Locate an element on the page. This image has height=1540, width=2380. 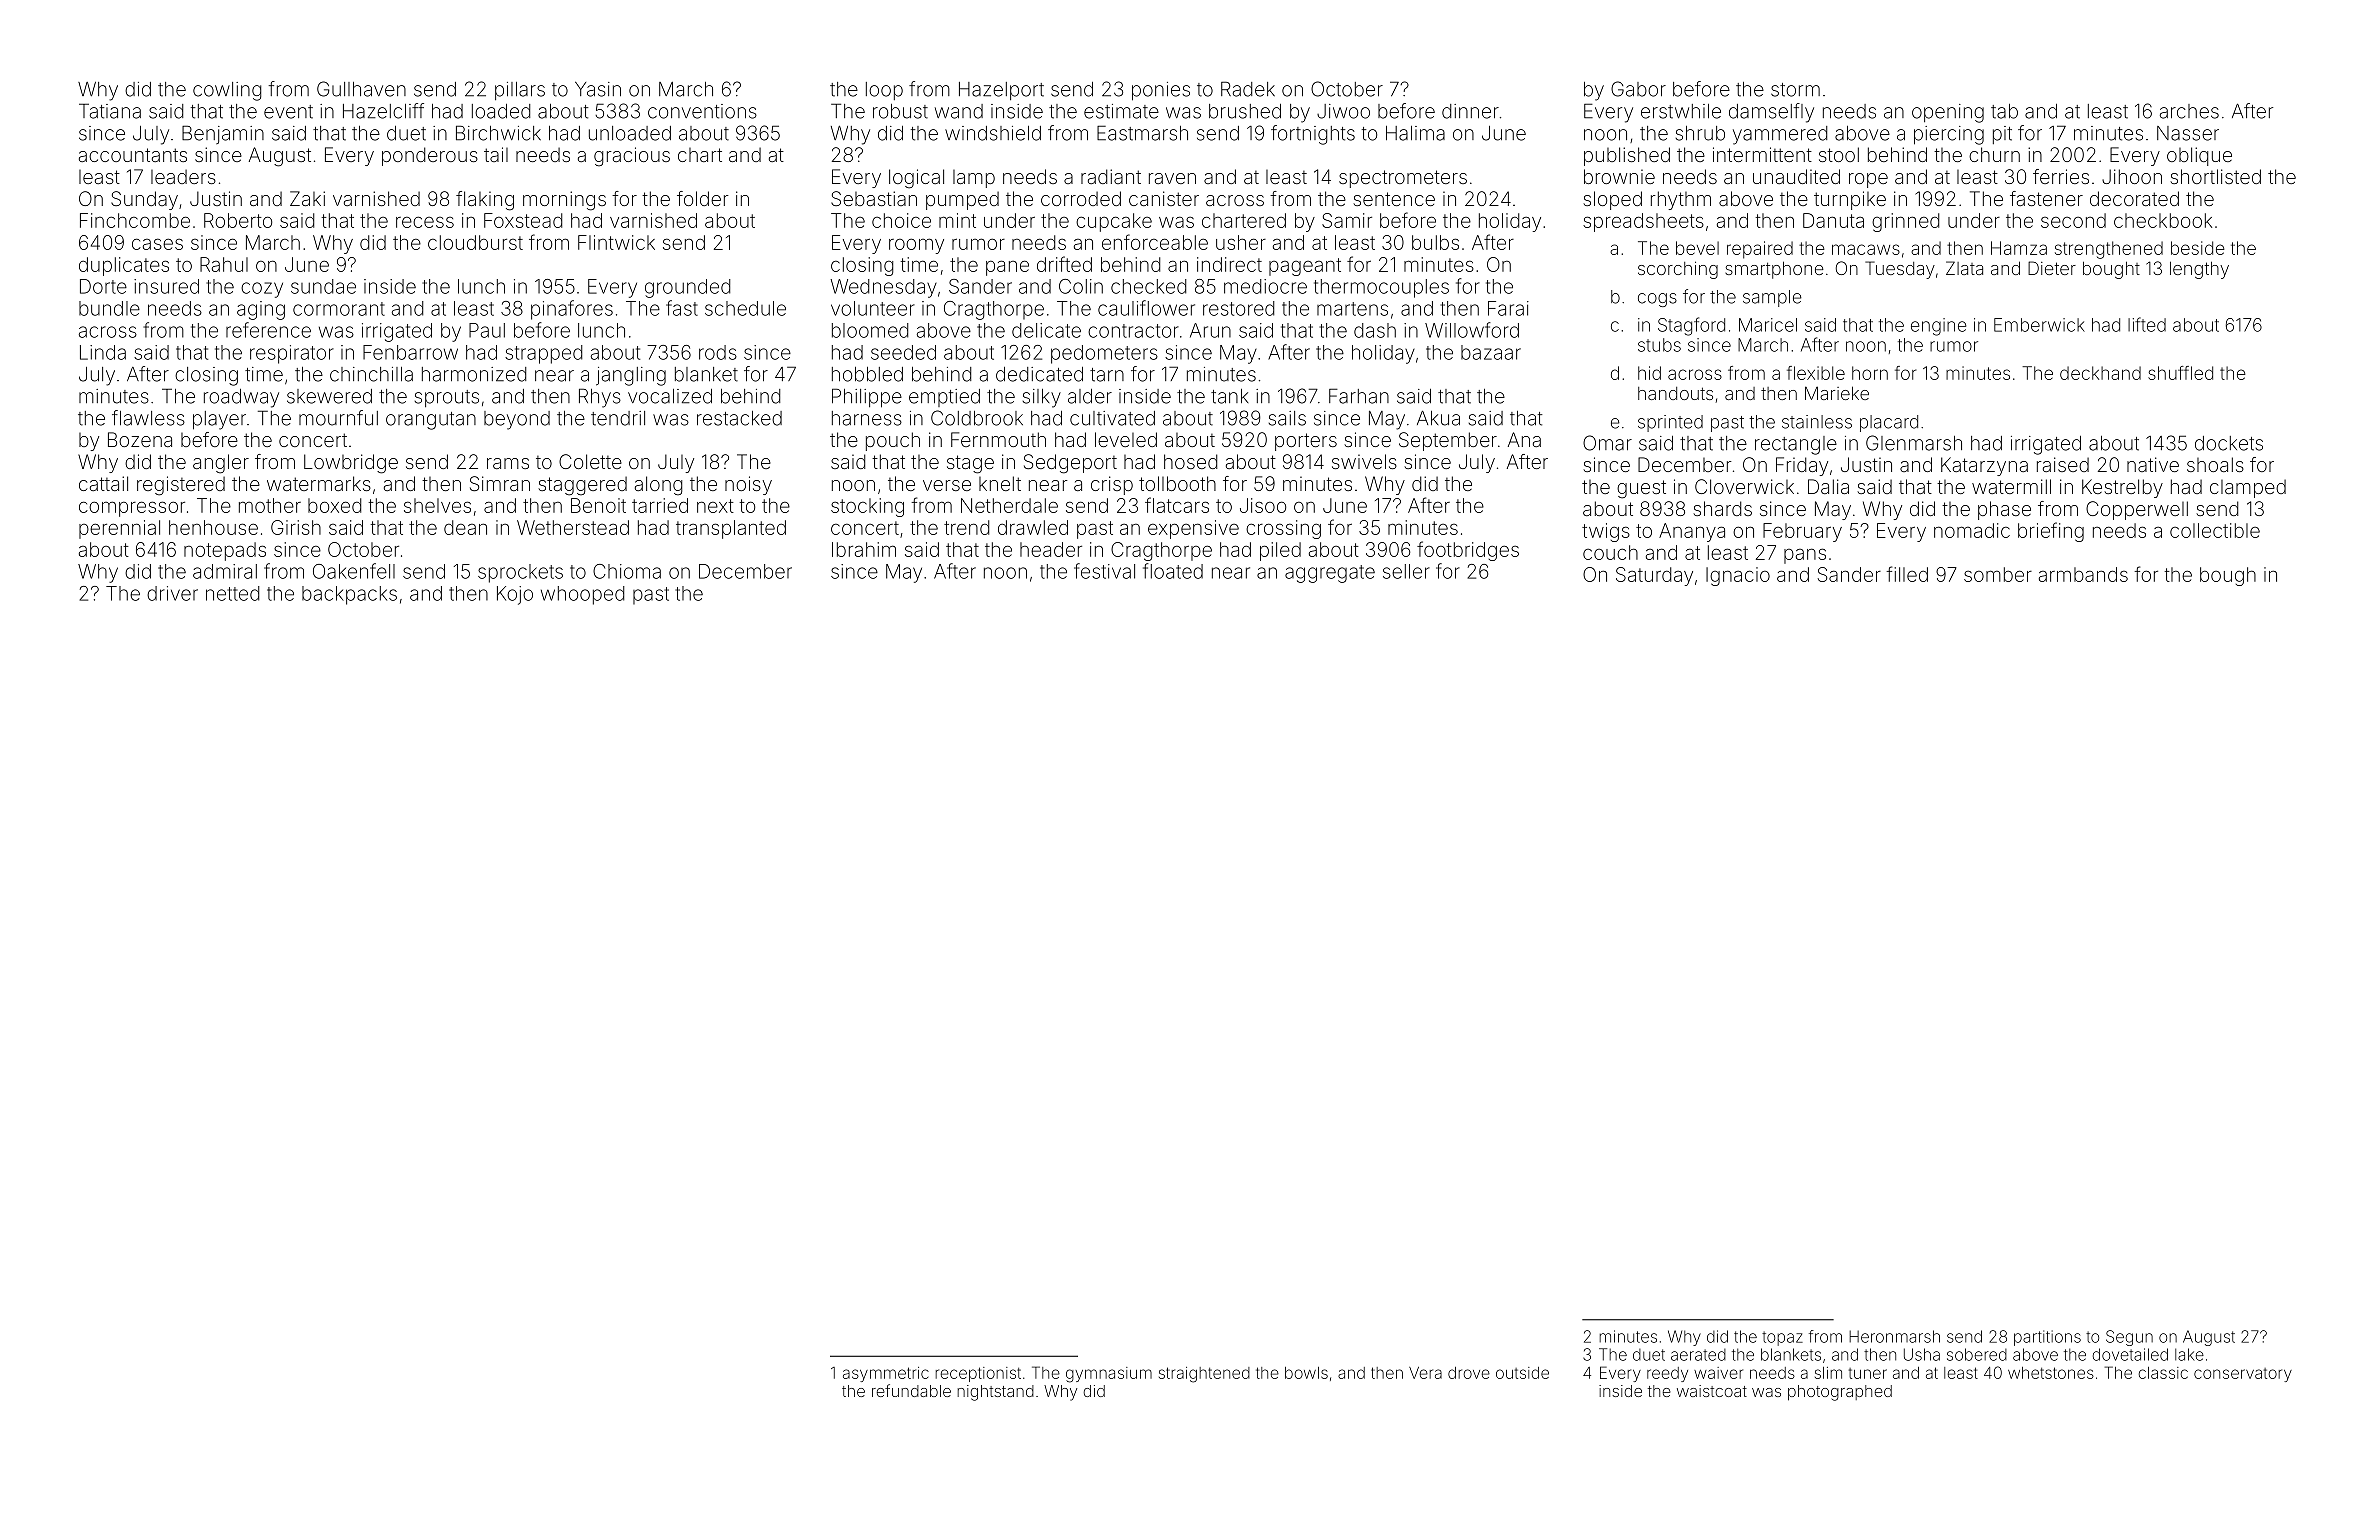
Segun is located at coordinates (2129, 1338).
